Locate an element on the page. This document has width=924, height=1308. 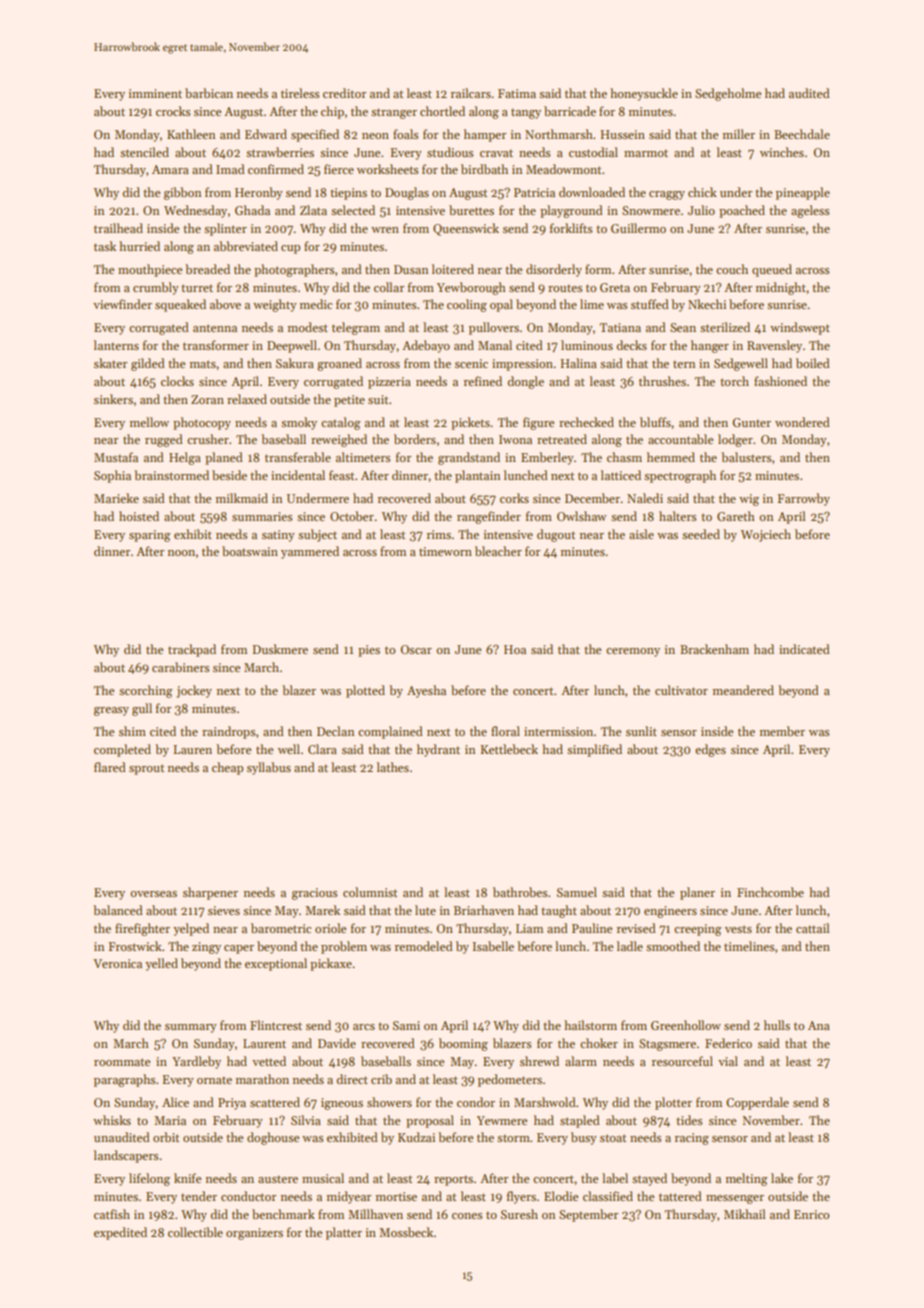
creditor is located at coordinates (344, 93).
